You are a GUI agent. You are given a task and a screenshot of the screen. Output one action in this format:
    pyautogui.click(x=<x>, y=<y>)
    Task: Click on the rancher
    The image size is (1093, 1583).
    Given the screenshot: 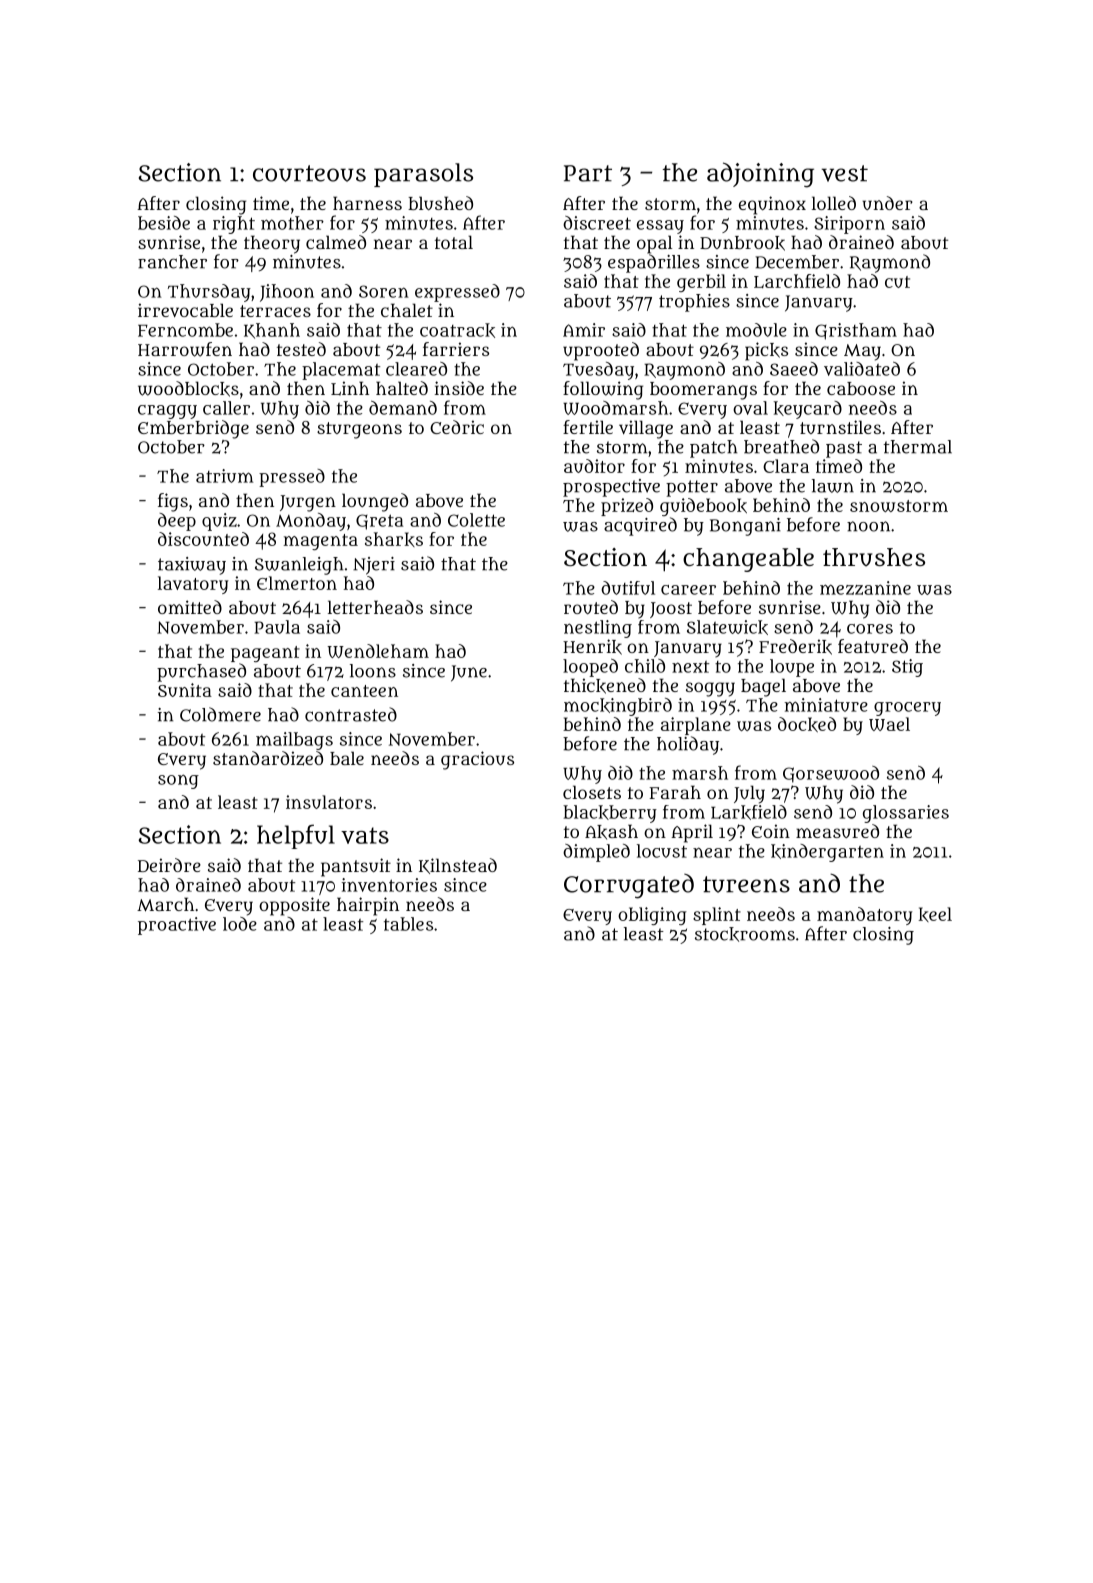 What is the action you would take?
    pyautogui.click(x=172, y=262)
